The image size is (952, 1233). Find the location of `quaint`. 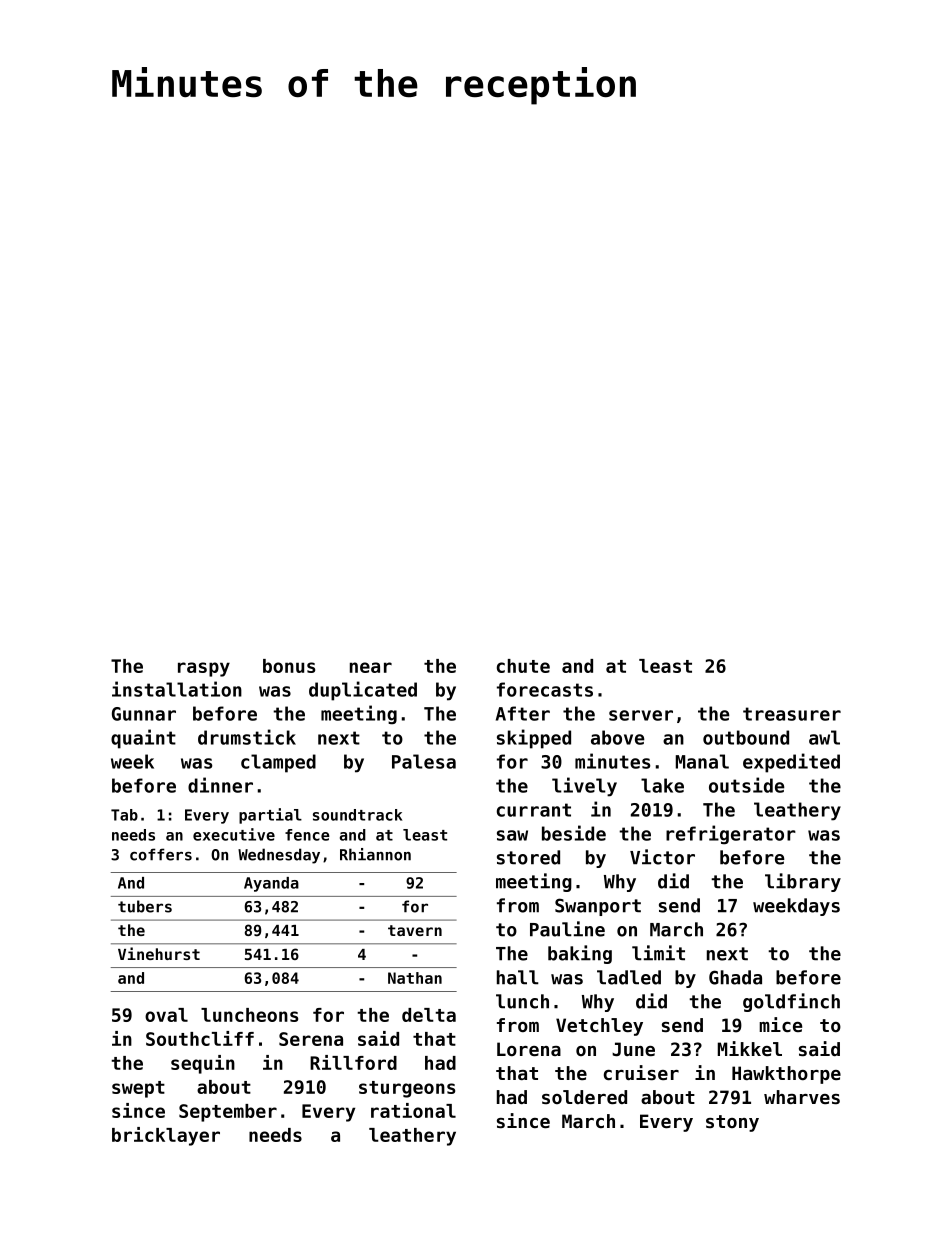

quaint is located at coordinates (143, 739).
